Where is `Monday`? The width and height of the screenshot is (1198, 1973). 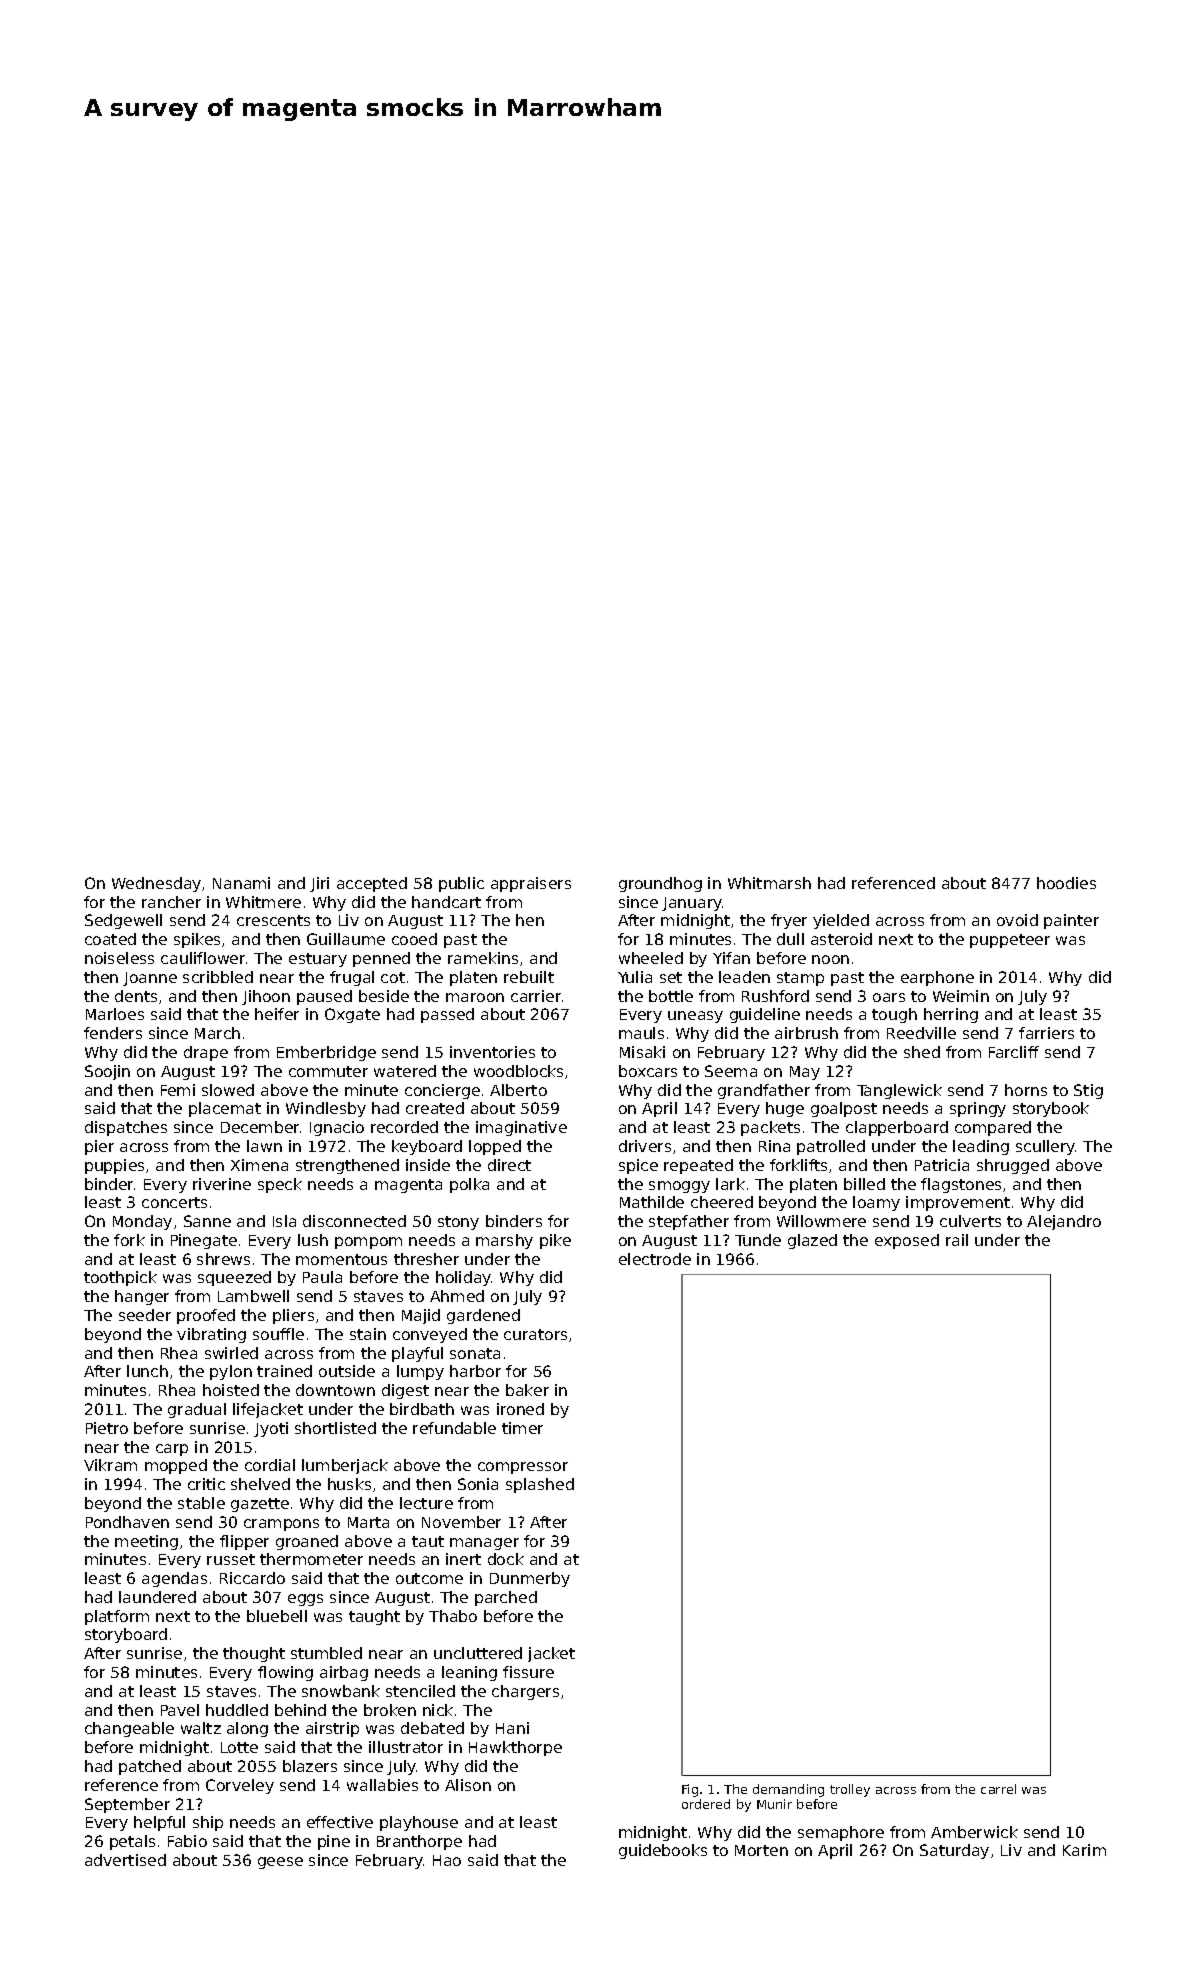 Monday is located at coordinates (142, 1222).
